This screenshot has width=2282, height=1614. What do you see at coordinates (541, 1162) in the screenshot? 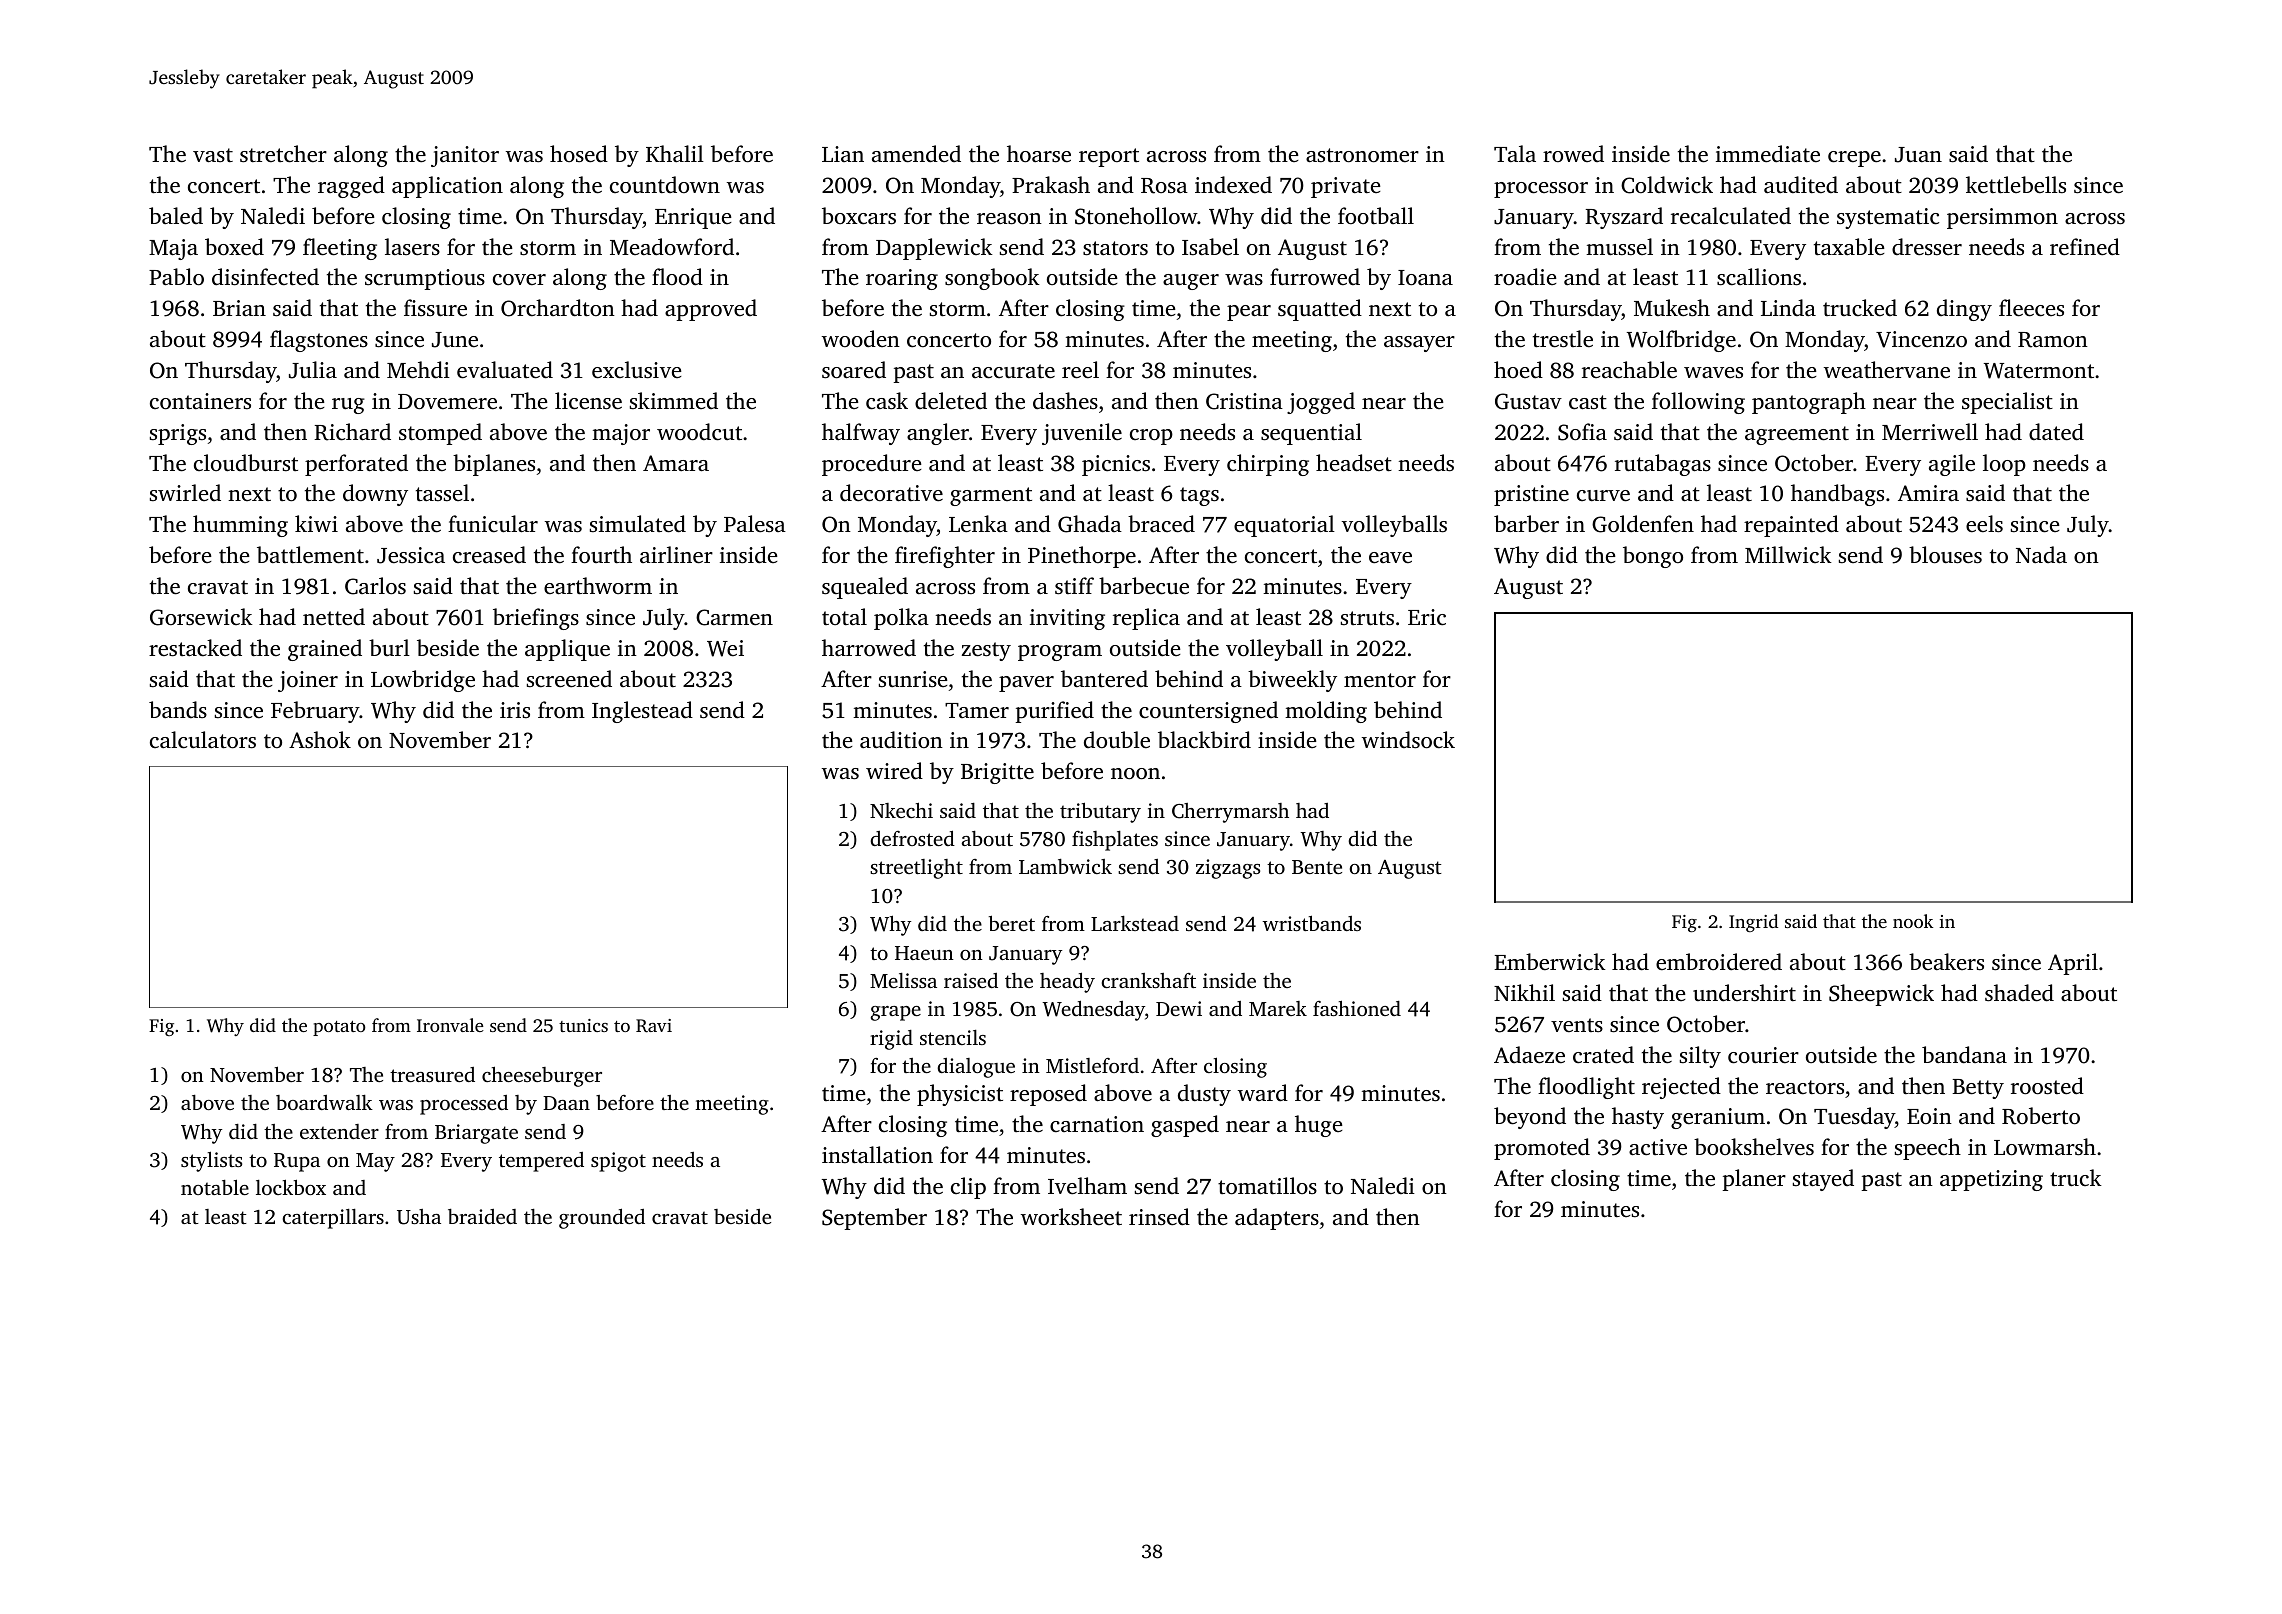
I see `tempered` at bounding box center [541, 1162].
